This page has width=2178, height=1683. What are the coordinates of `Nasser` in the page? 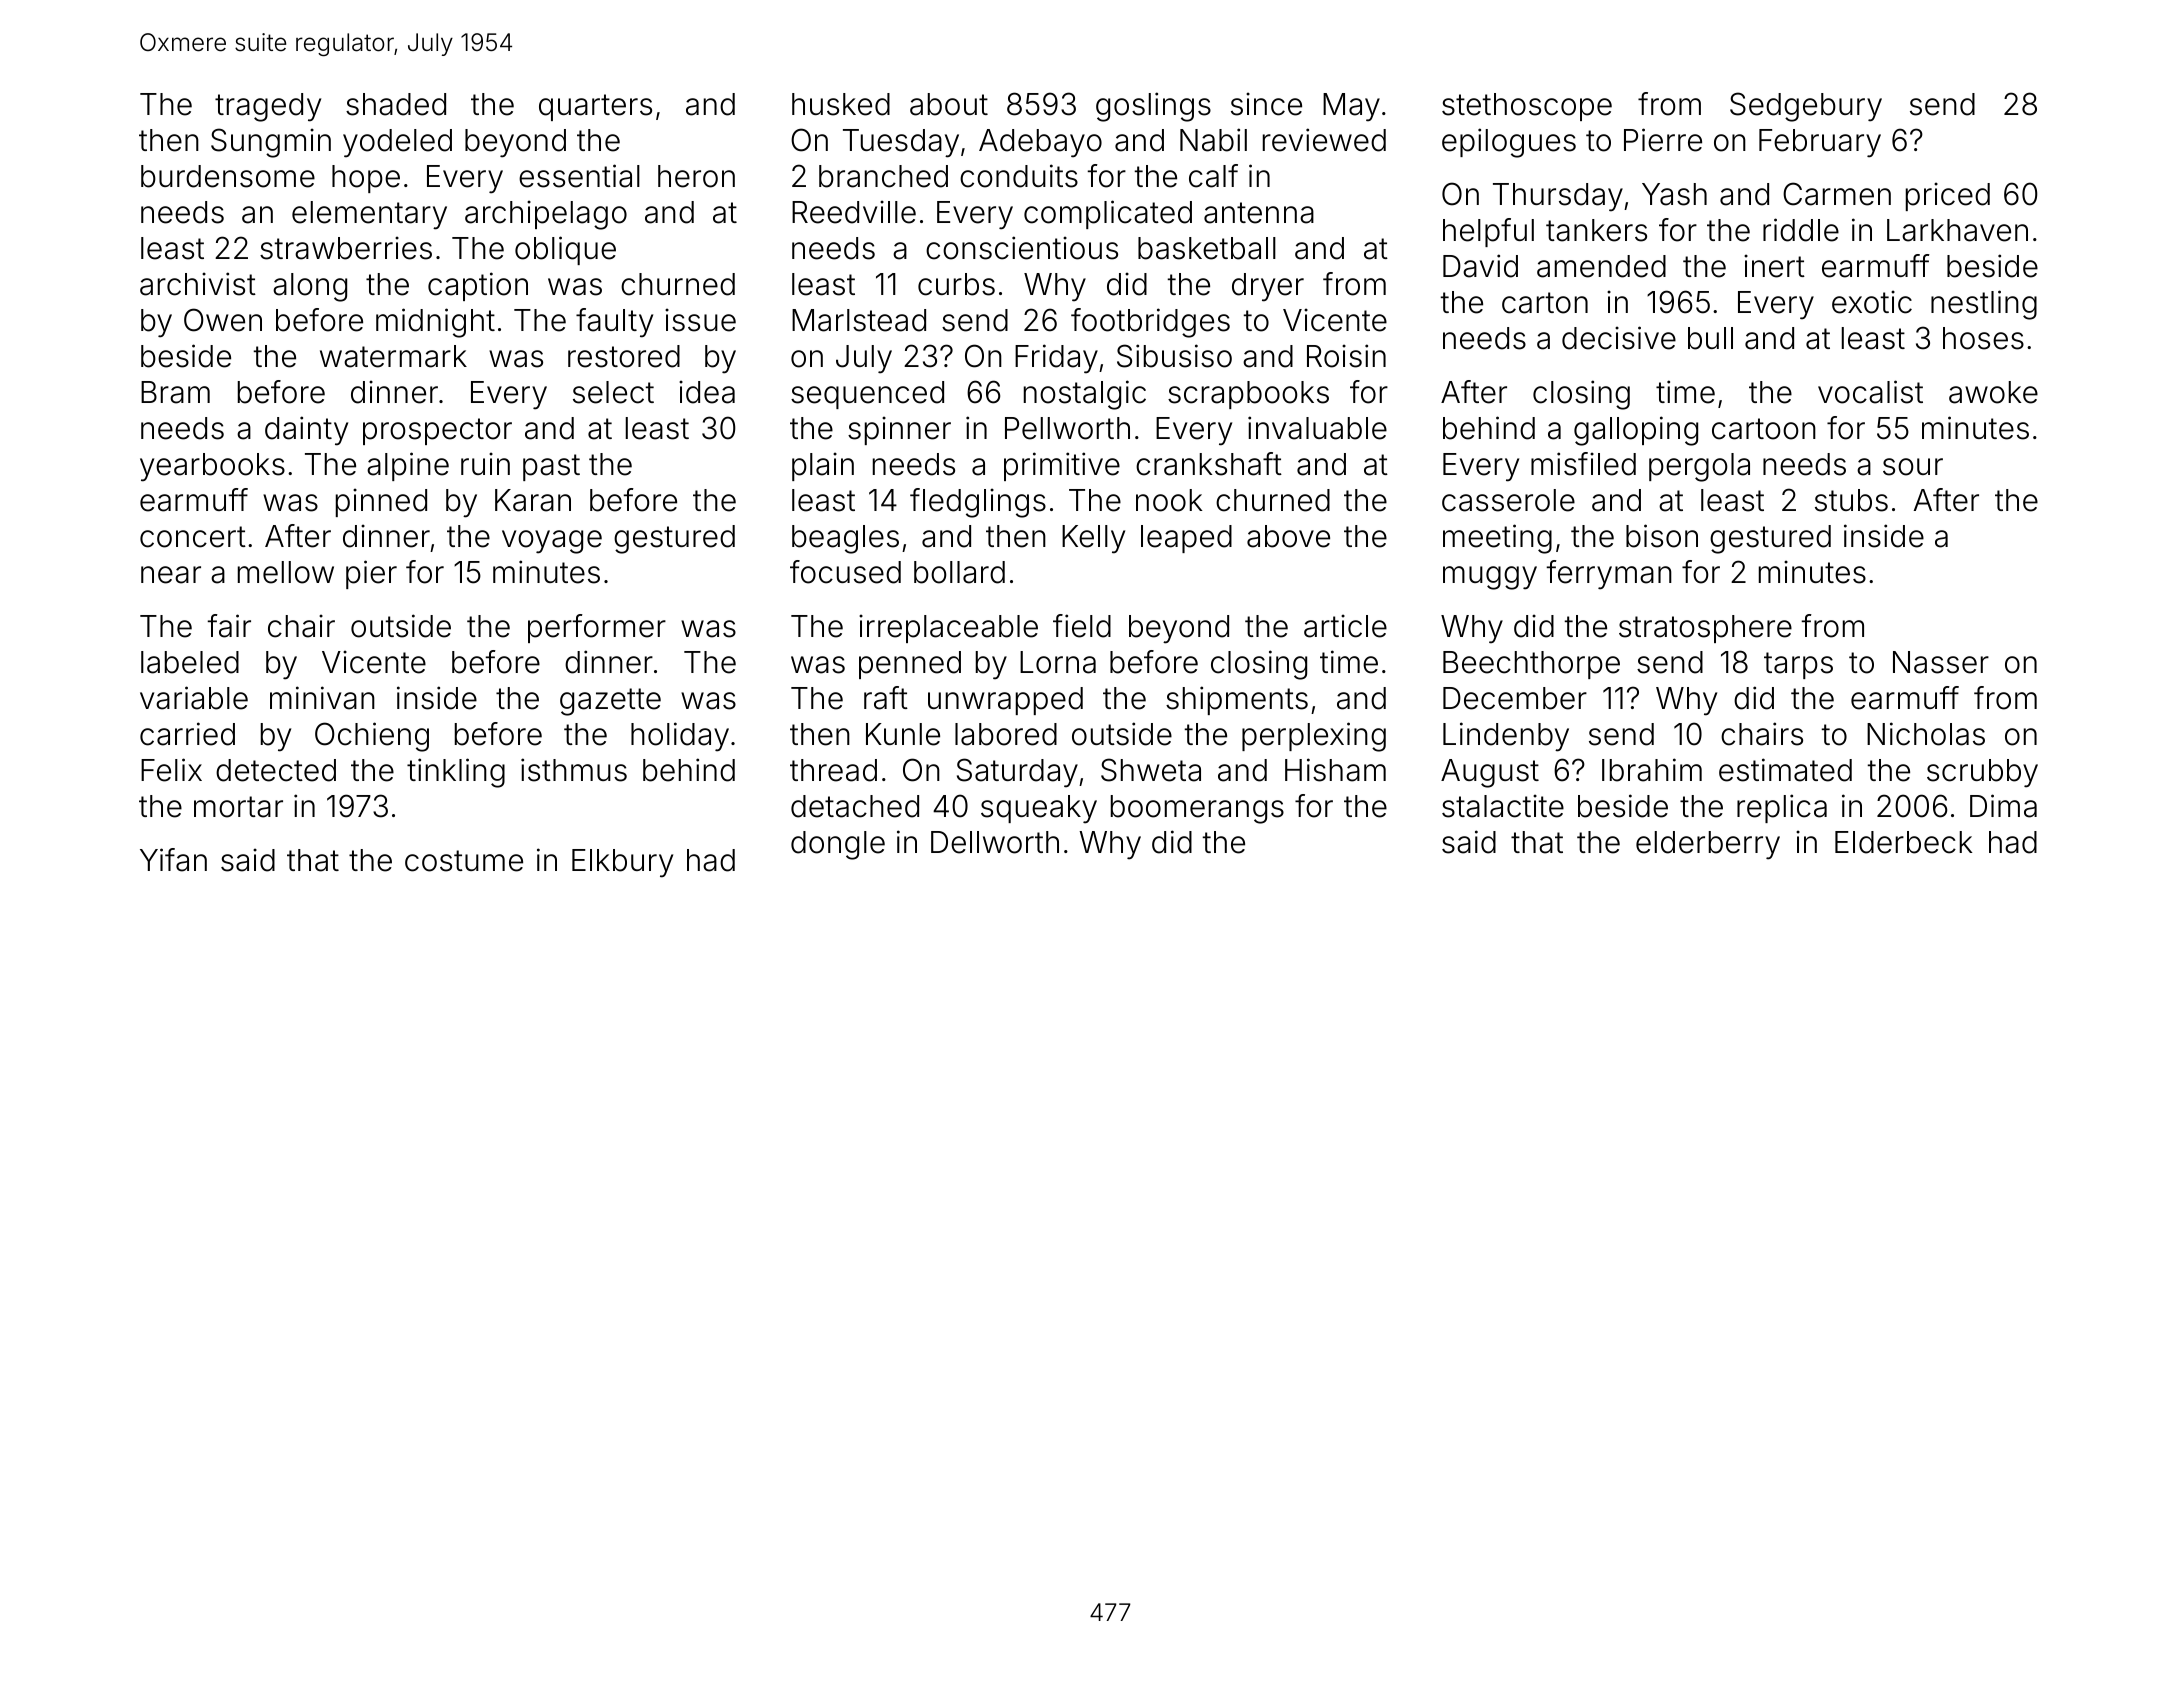 It's located at (1941, 662).
